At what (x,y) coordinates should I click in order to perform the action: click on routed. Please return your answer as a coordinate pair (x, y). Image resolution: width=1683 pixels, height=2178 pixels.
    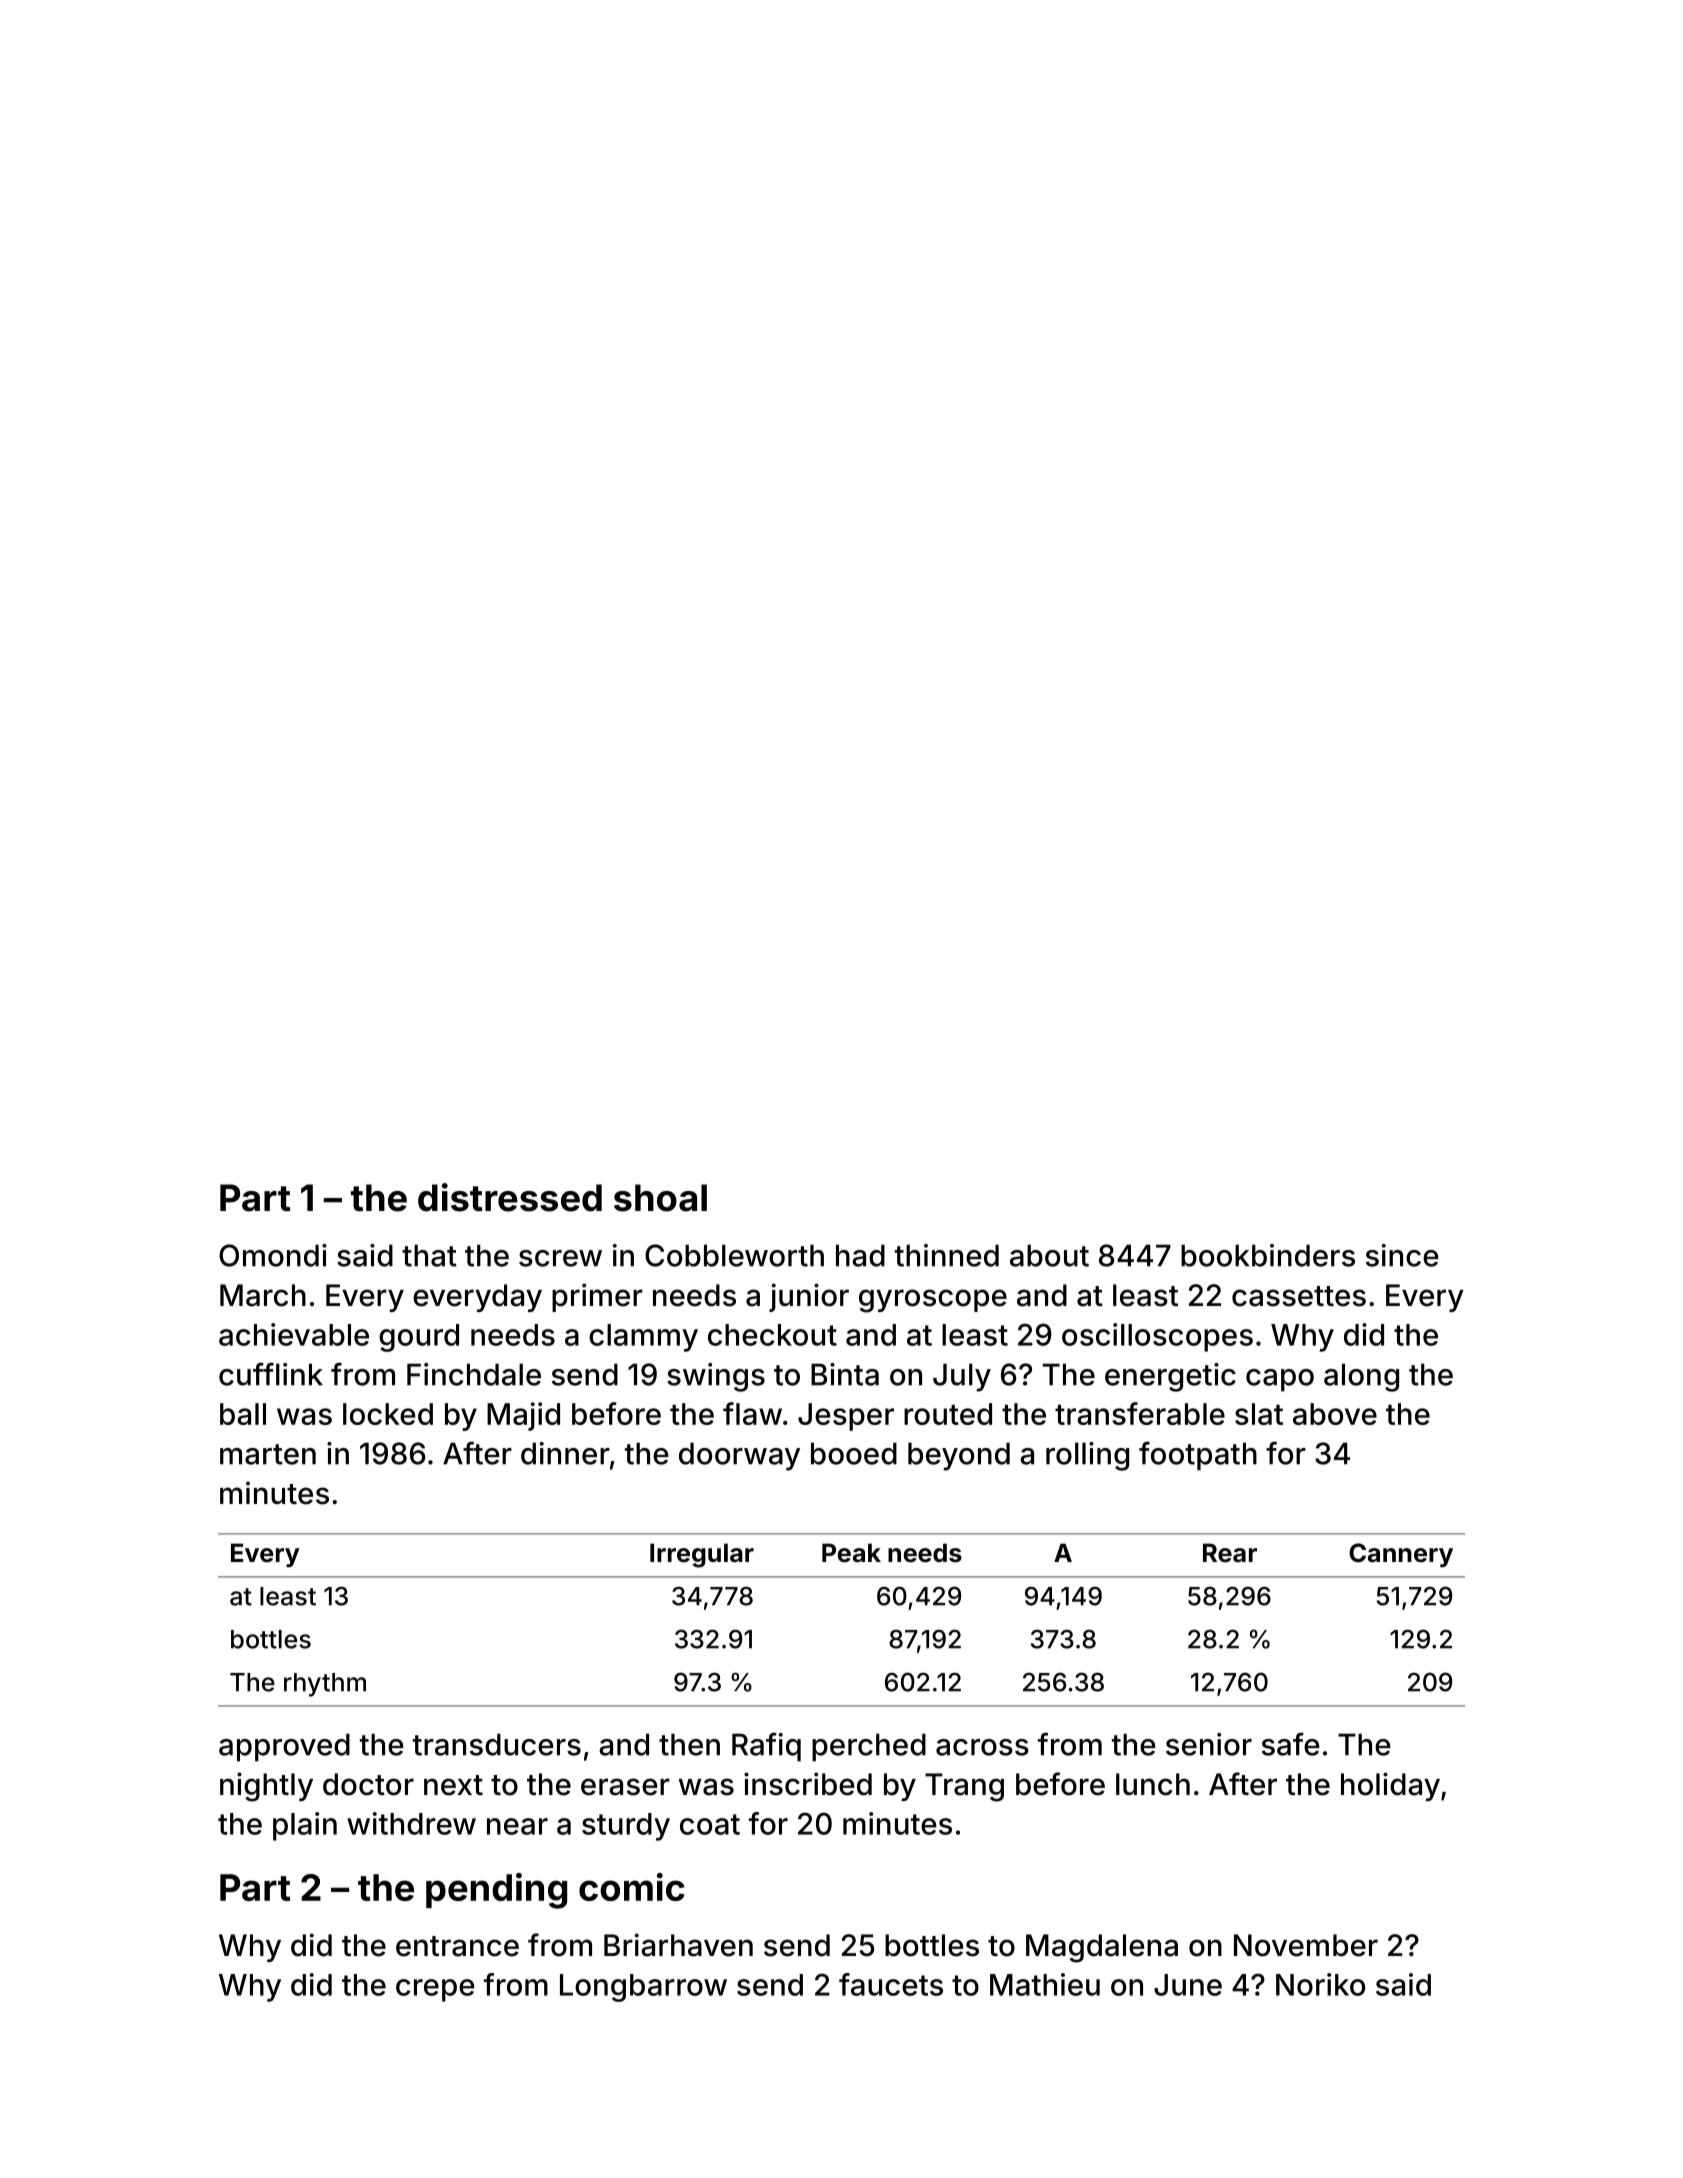
    Looking at the image, I should click on (948, 1414).
